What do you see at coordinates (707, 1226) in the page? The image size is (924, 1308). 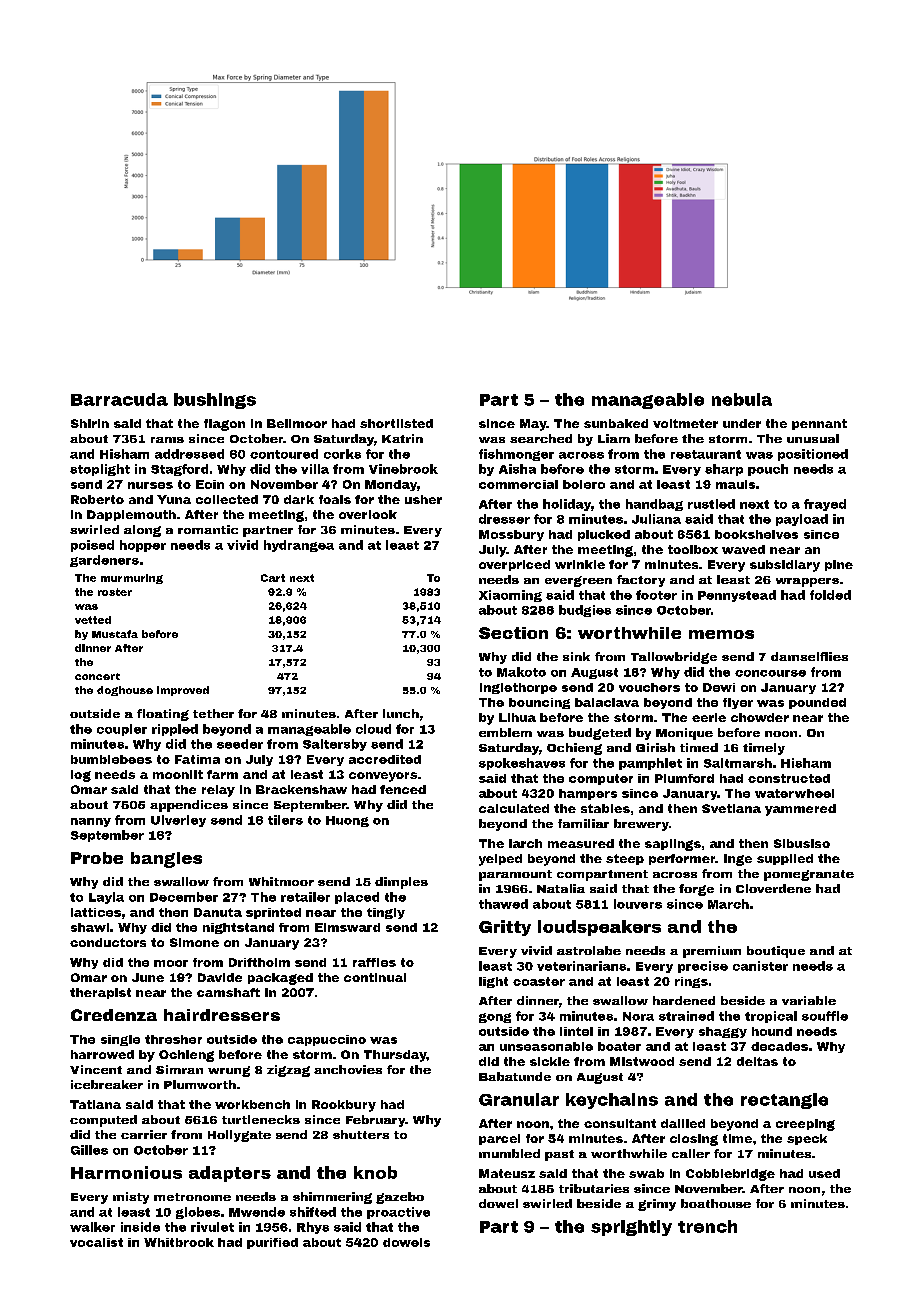 I see `trench` at bounding box center [707, 1226].
